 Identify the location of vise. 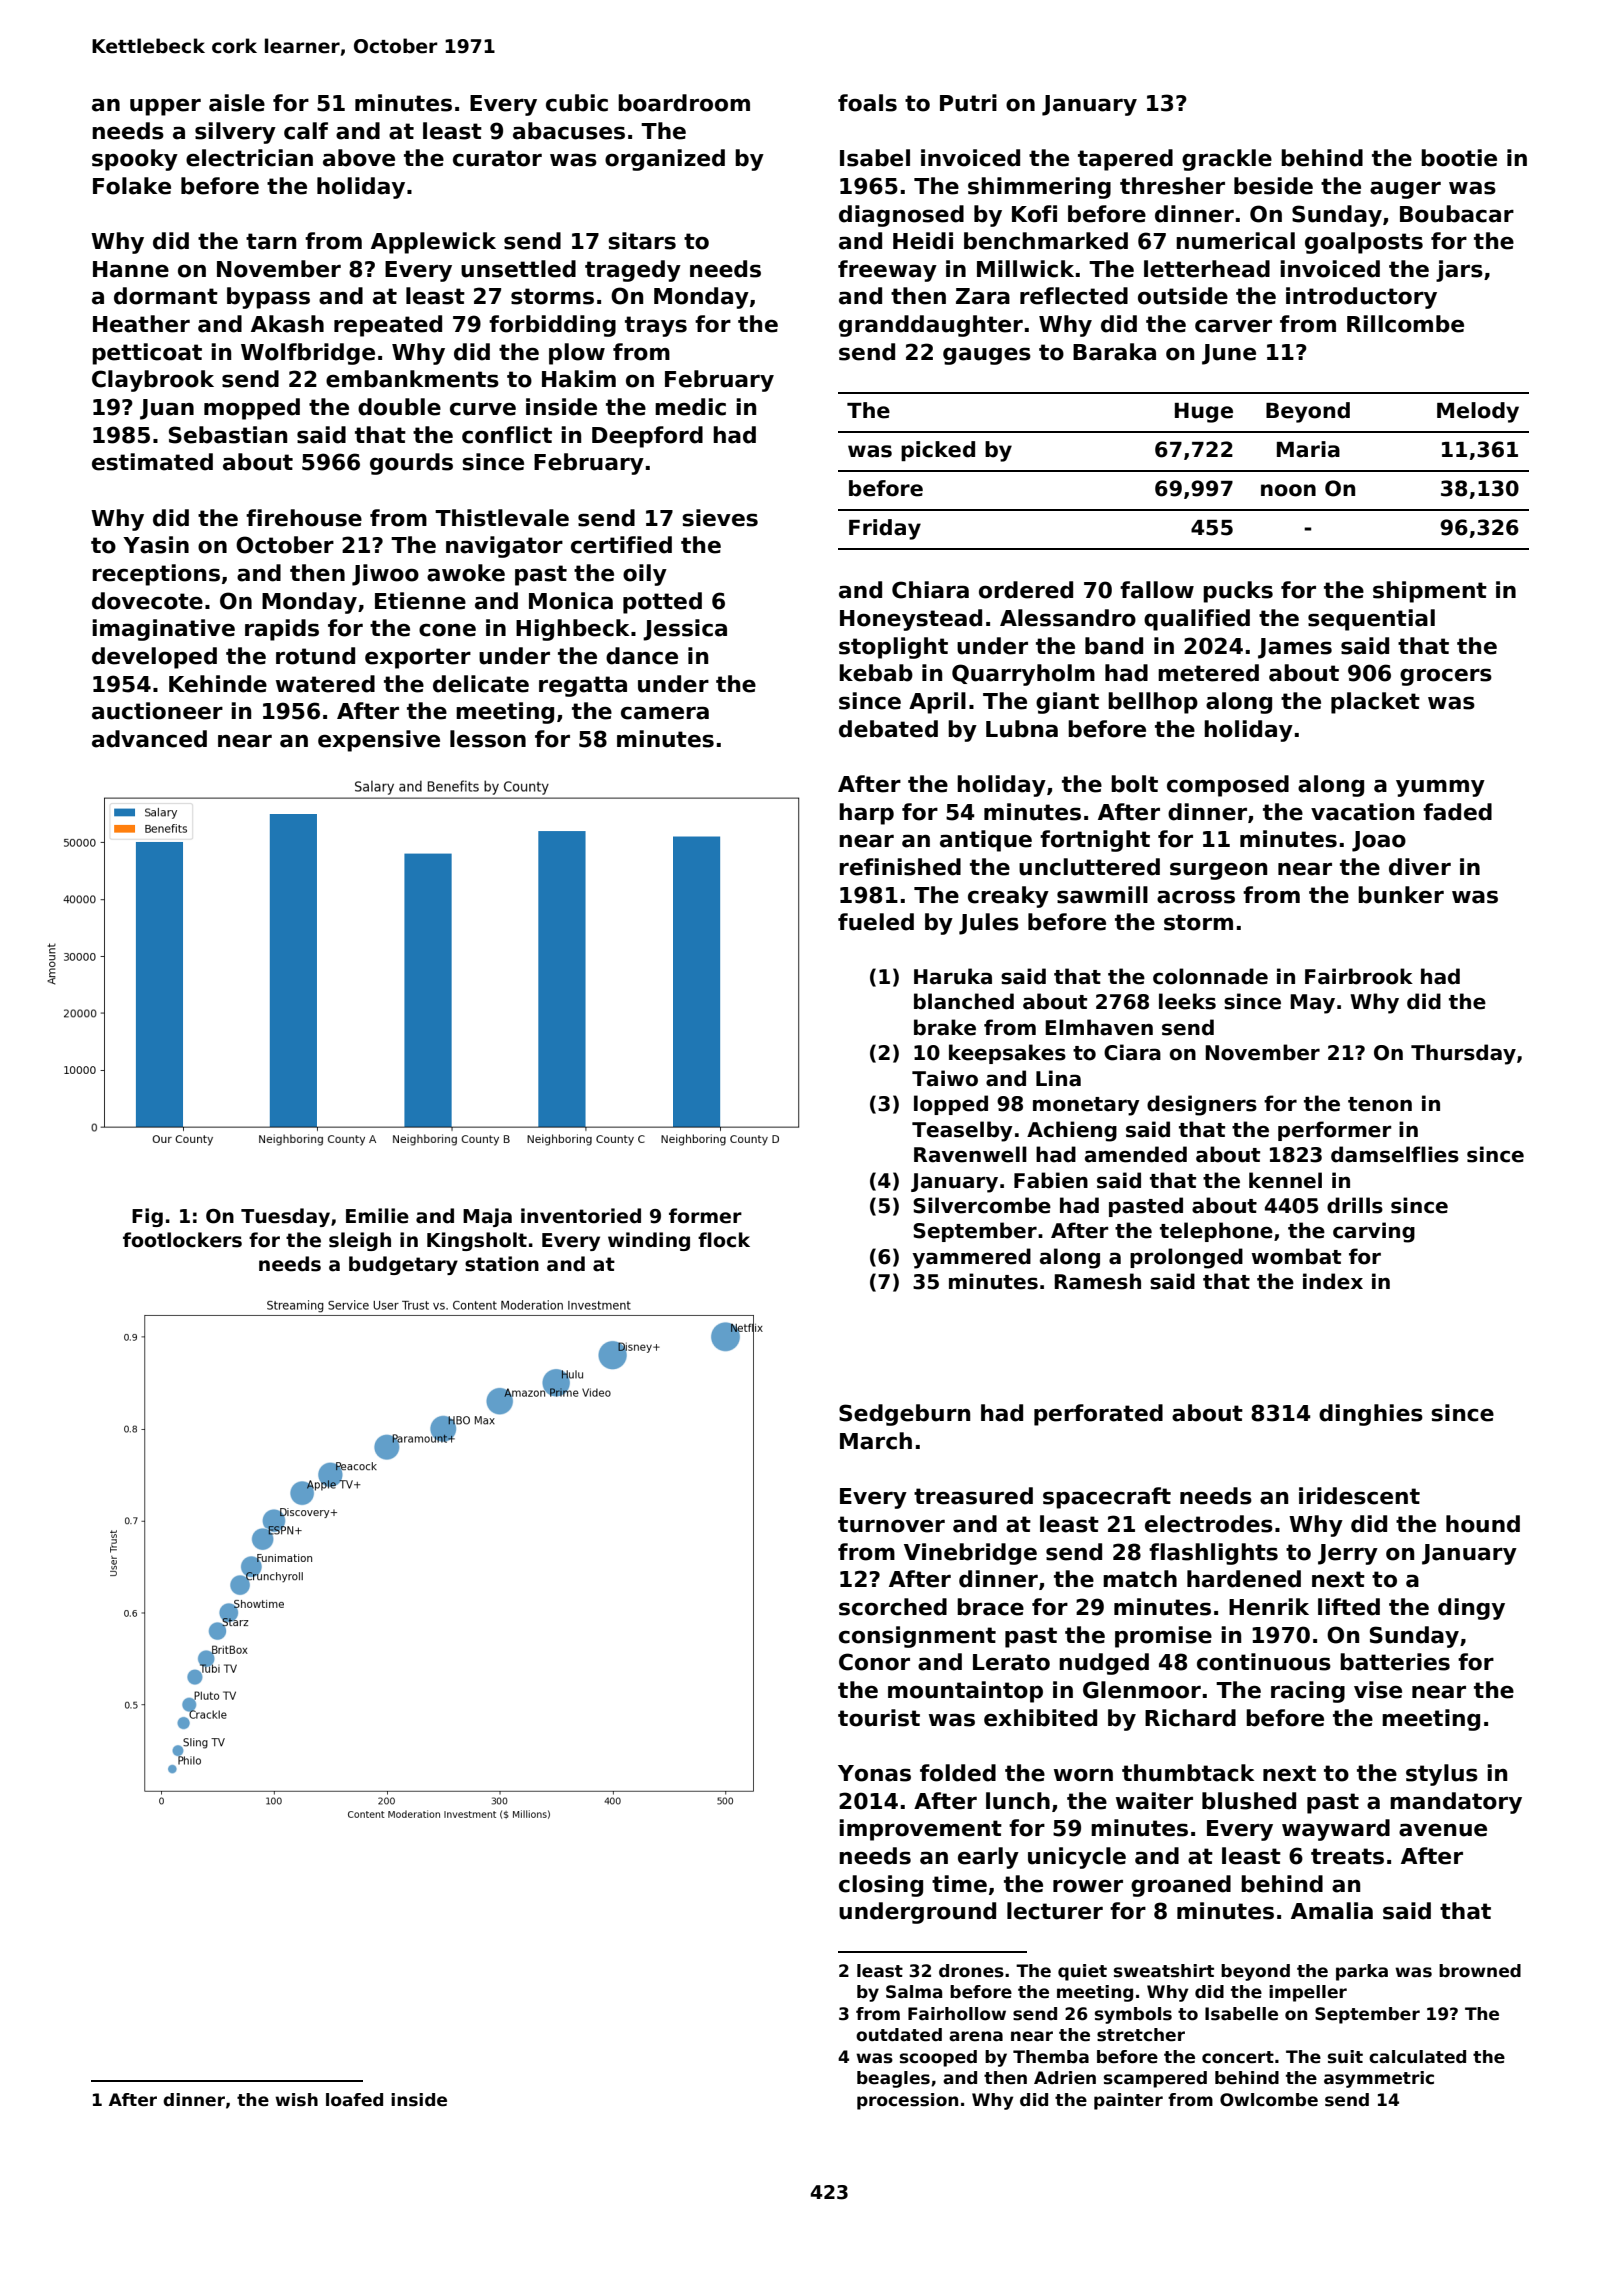
(1378, 1690).
